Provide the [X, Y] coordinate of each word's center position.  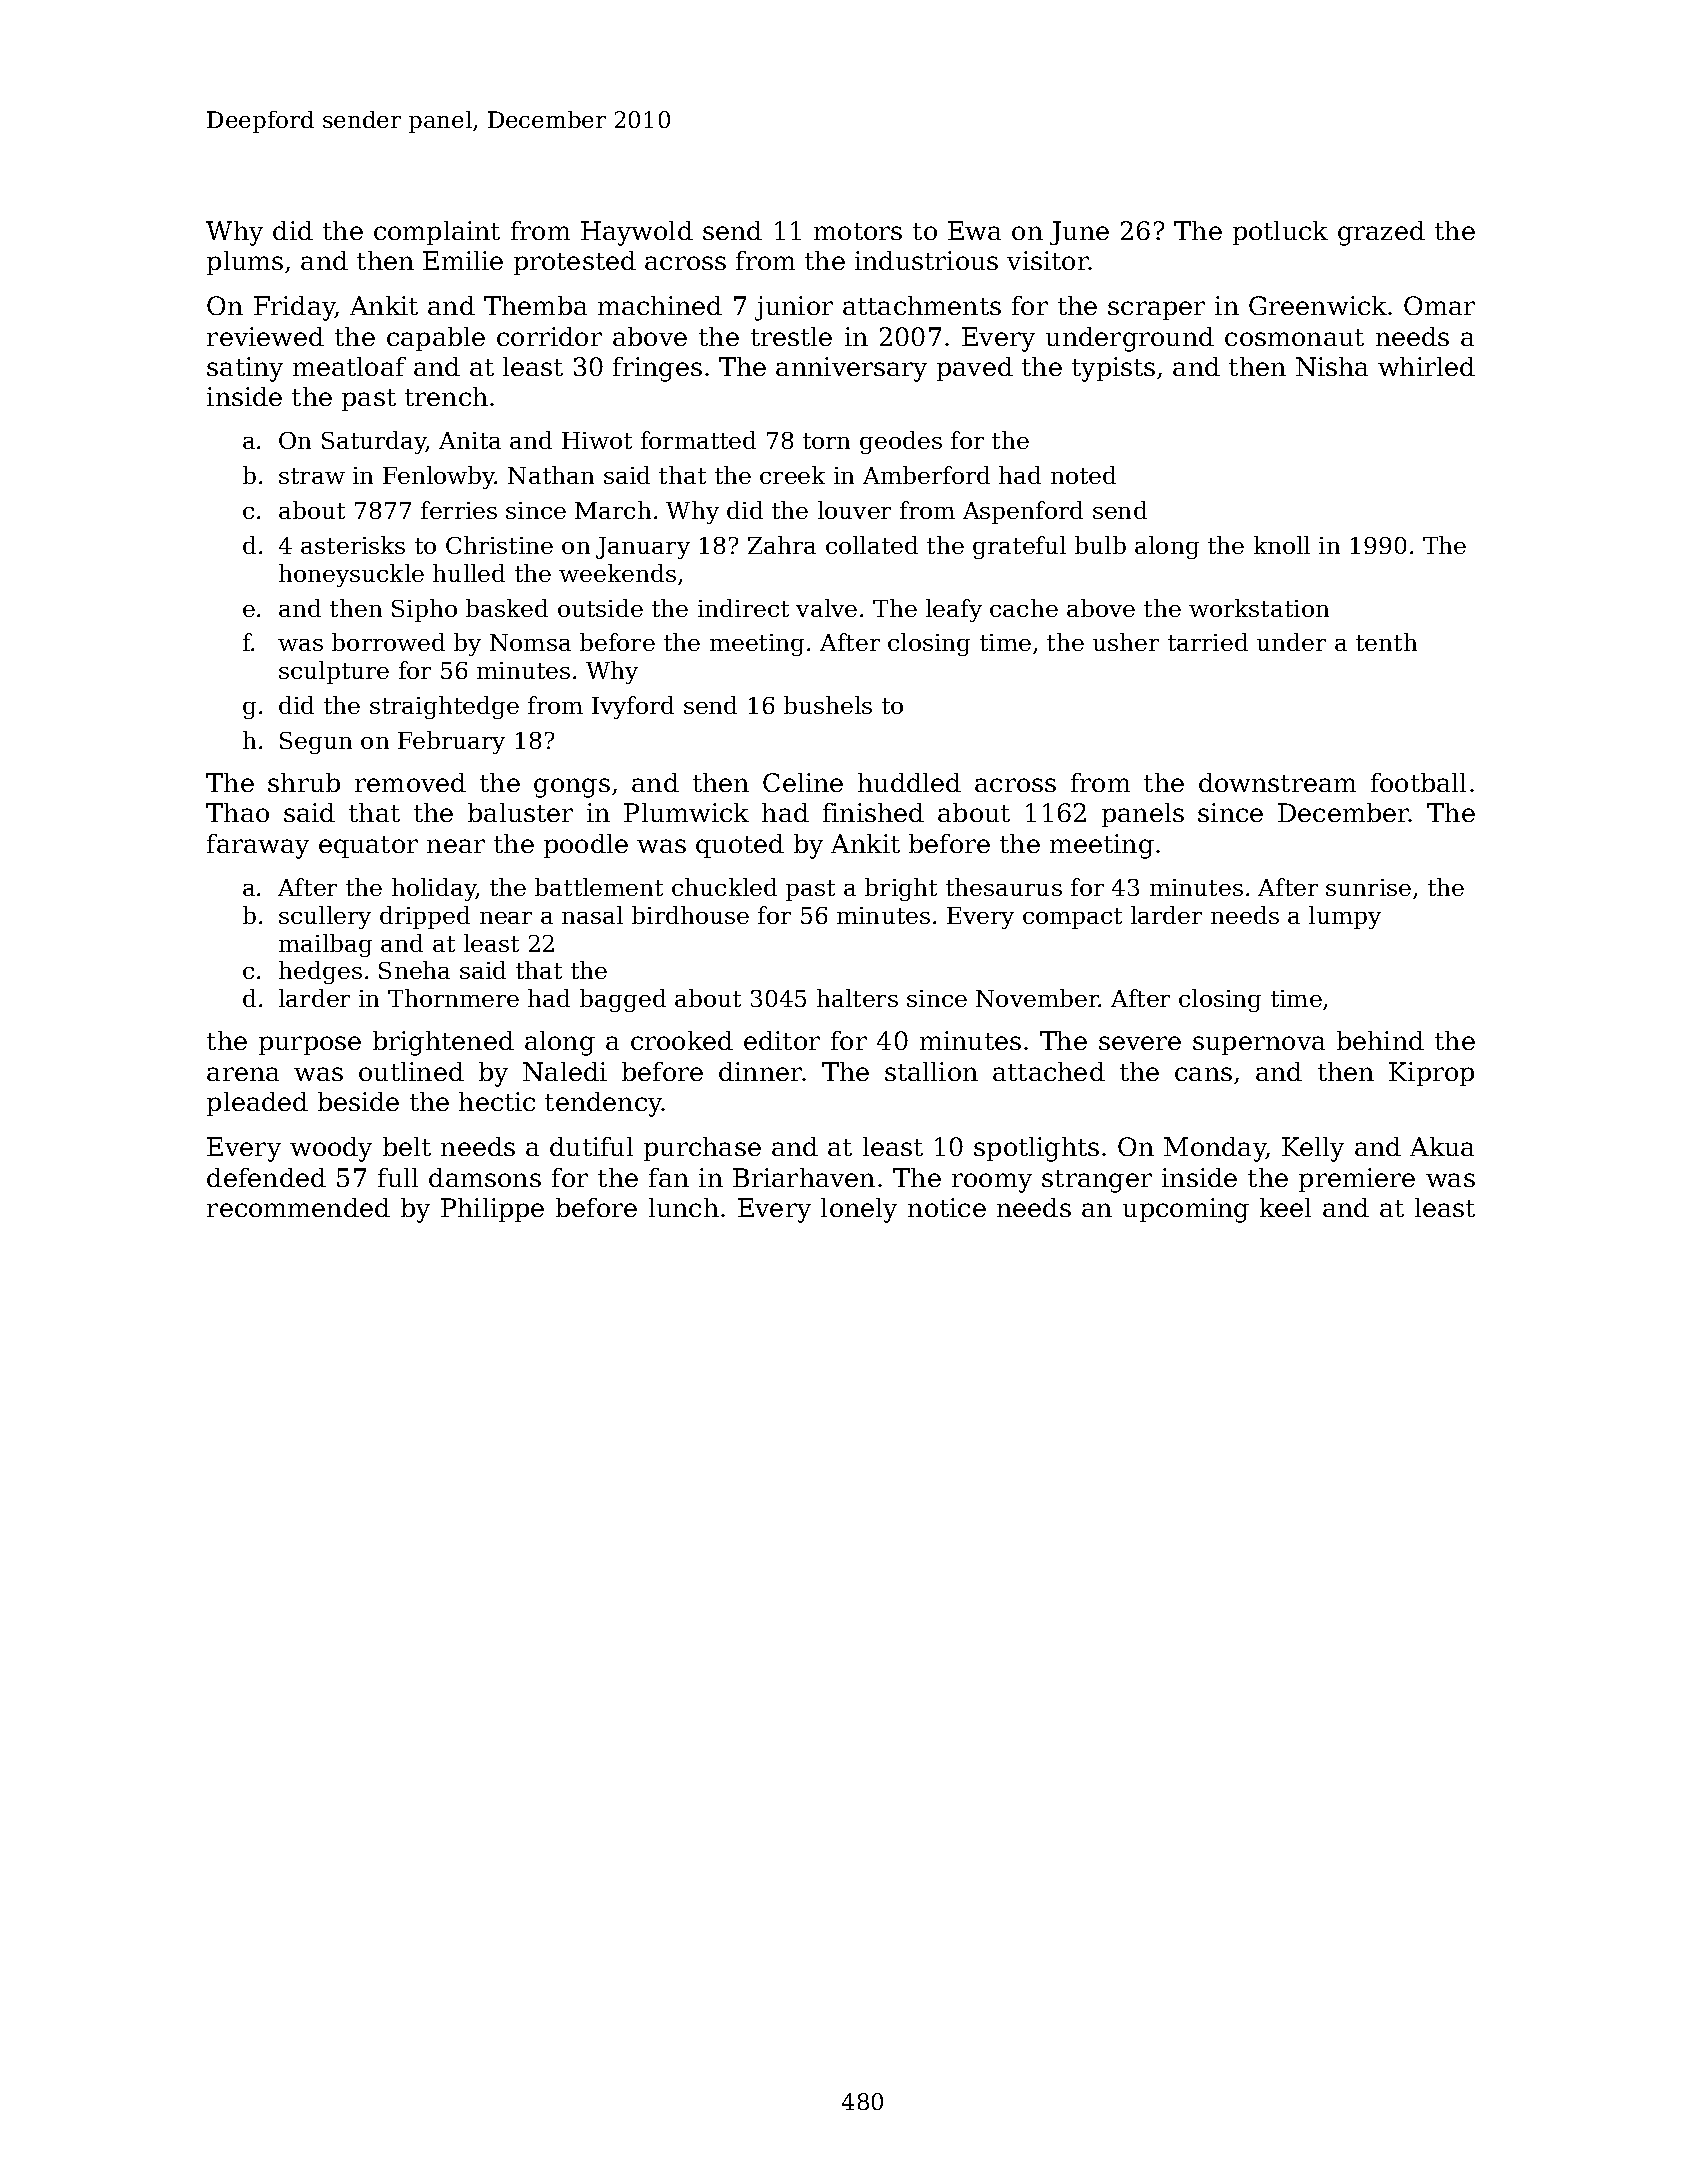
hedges [320, 972]
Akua [1442, 1146]
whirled [1426, 366]
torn [826, 441]
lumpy [1345, 917]
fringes [657, 369]
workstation [1259, 608]
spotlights [1036, 1149]
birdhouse [690, 915]
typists [1113, 369]
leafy [954, 610]
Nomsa [530, 642]
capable [436, 339]
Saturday [374, 442]
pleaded [257, 1104]
